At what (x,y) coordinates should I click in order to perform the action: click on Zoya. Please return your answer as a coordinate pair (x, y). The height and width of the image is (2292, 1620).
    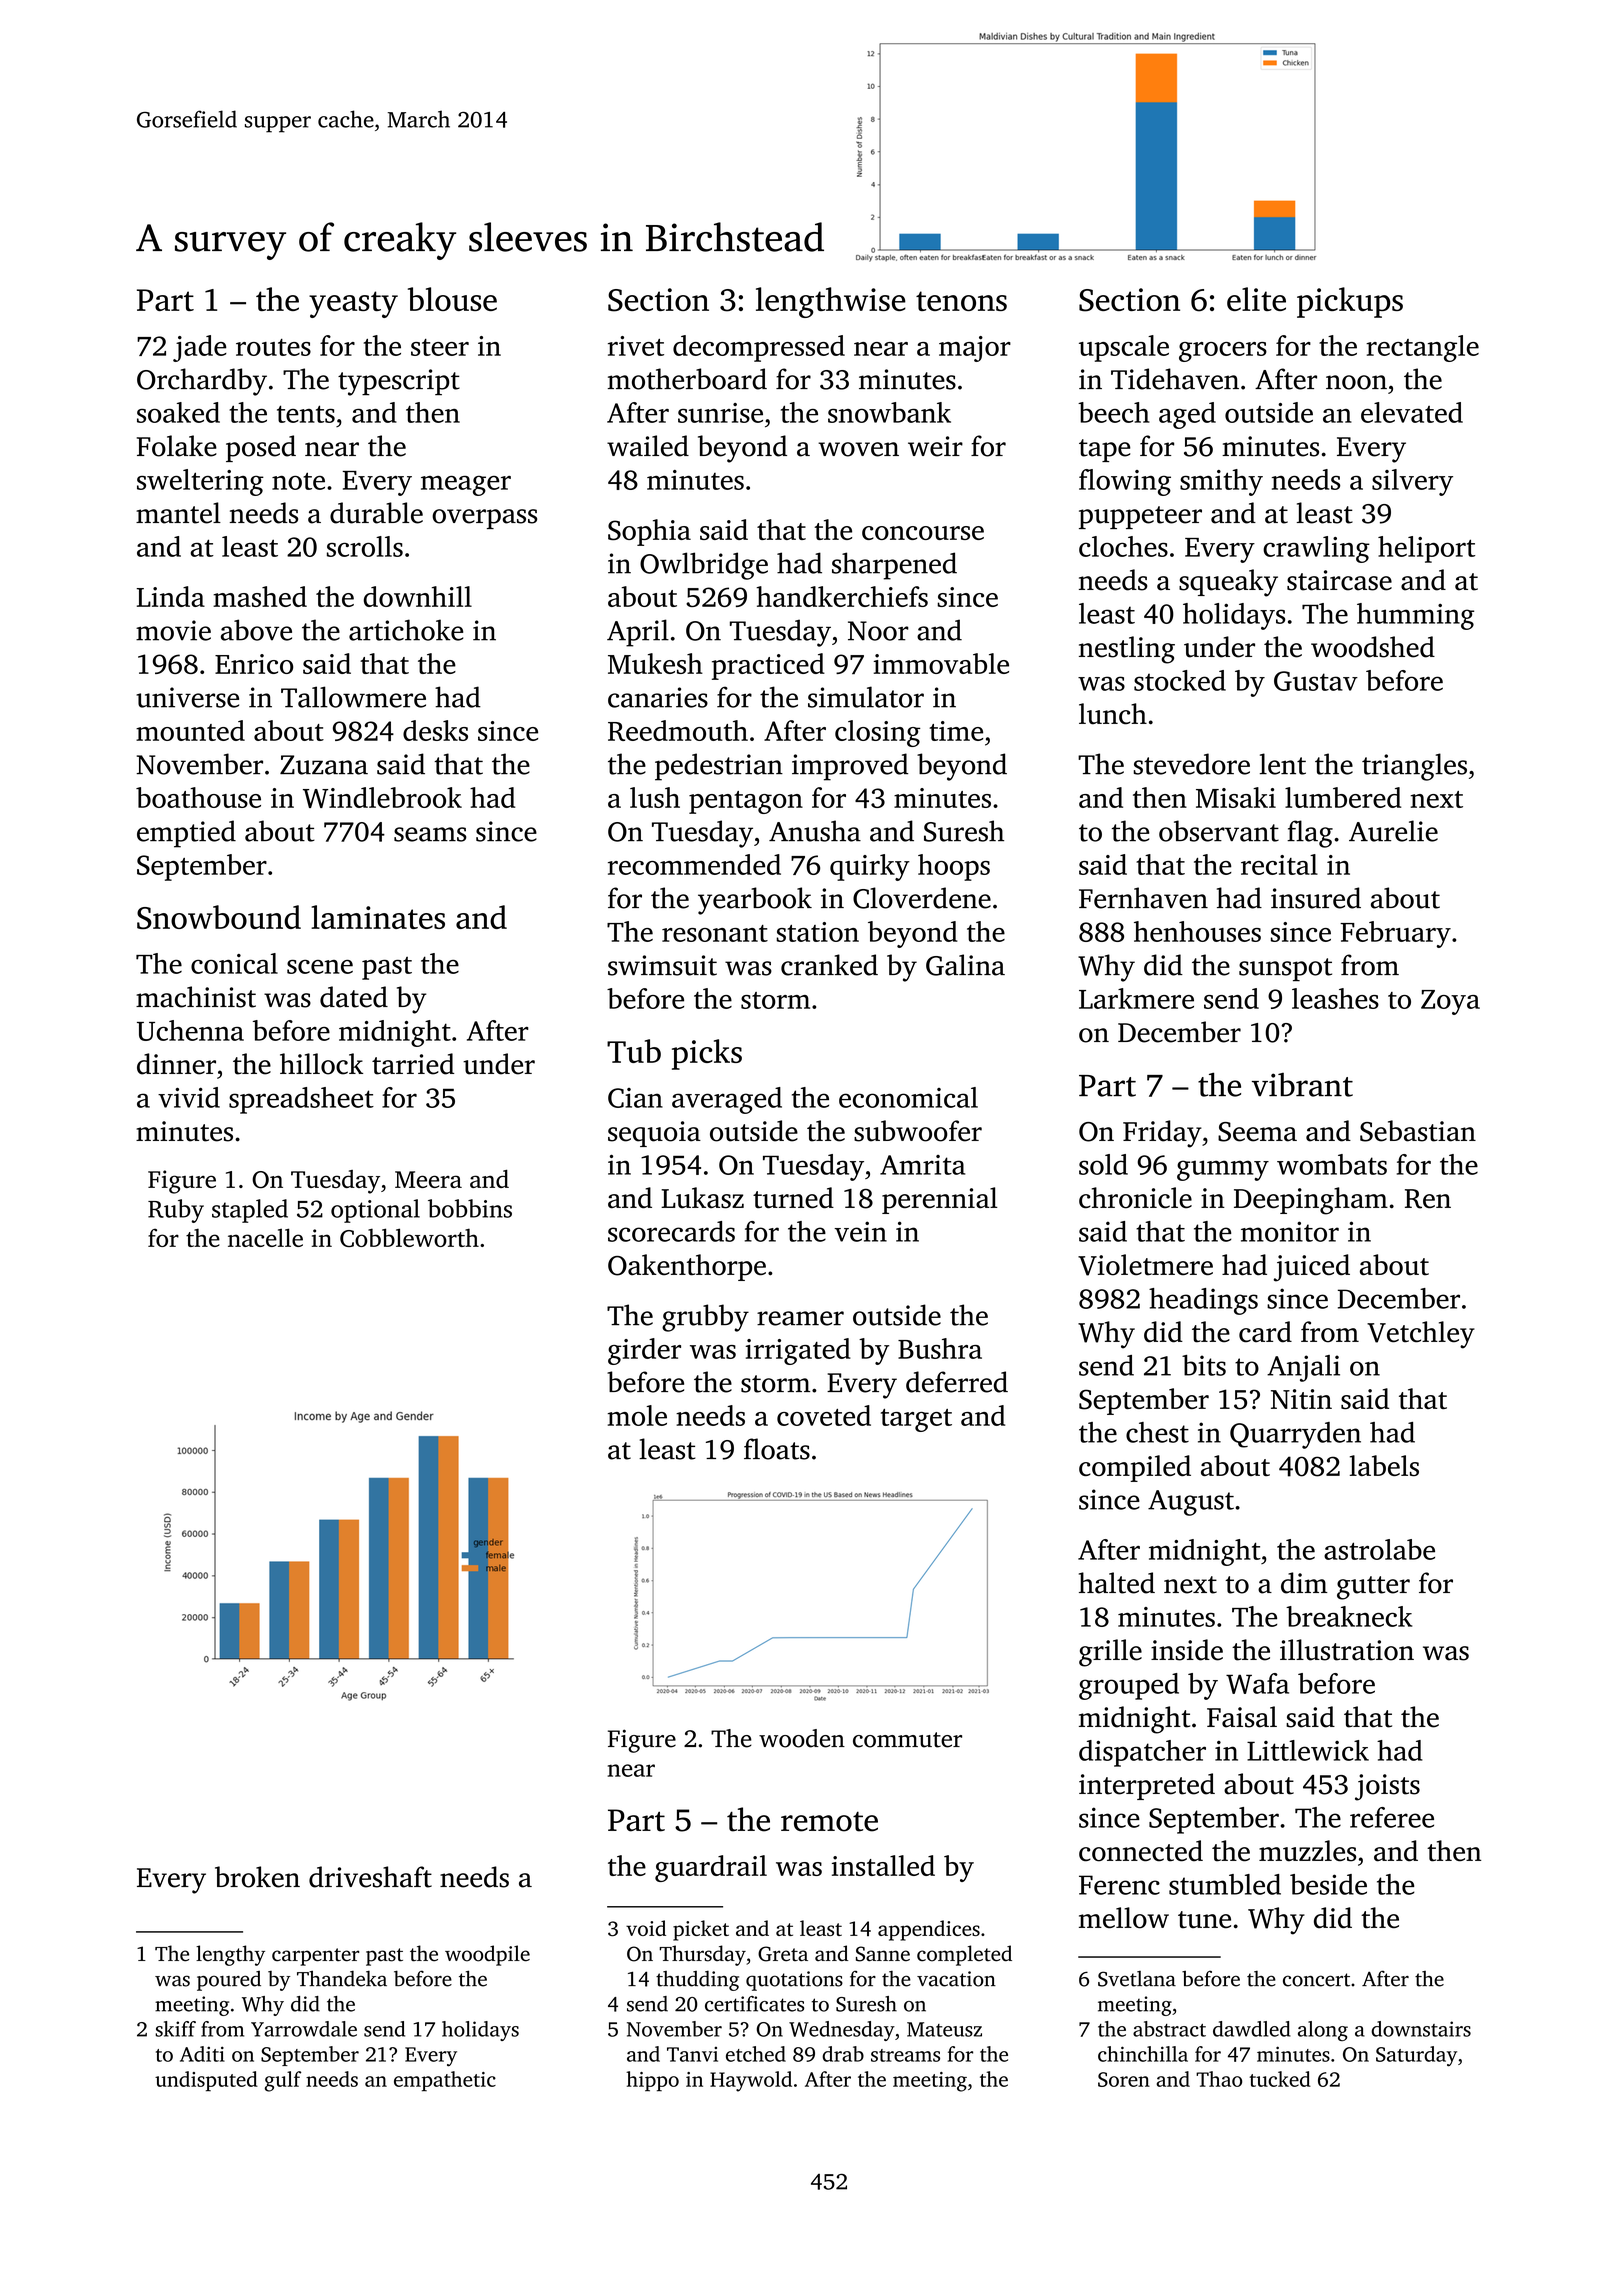
    Looking at the image, I should click on (1450, 1002).
